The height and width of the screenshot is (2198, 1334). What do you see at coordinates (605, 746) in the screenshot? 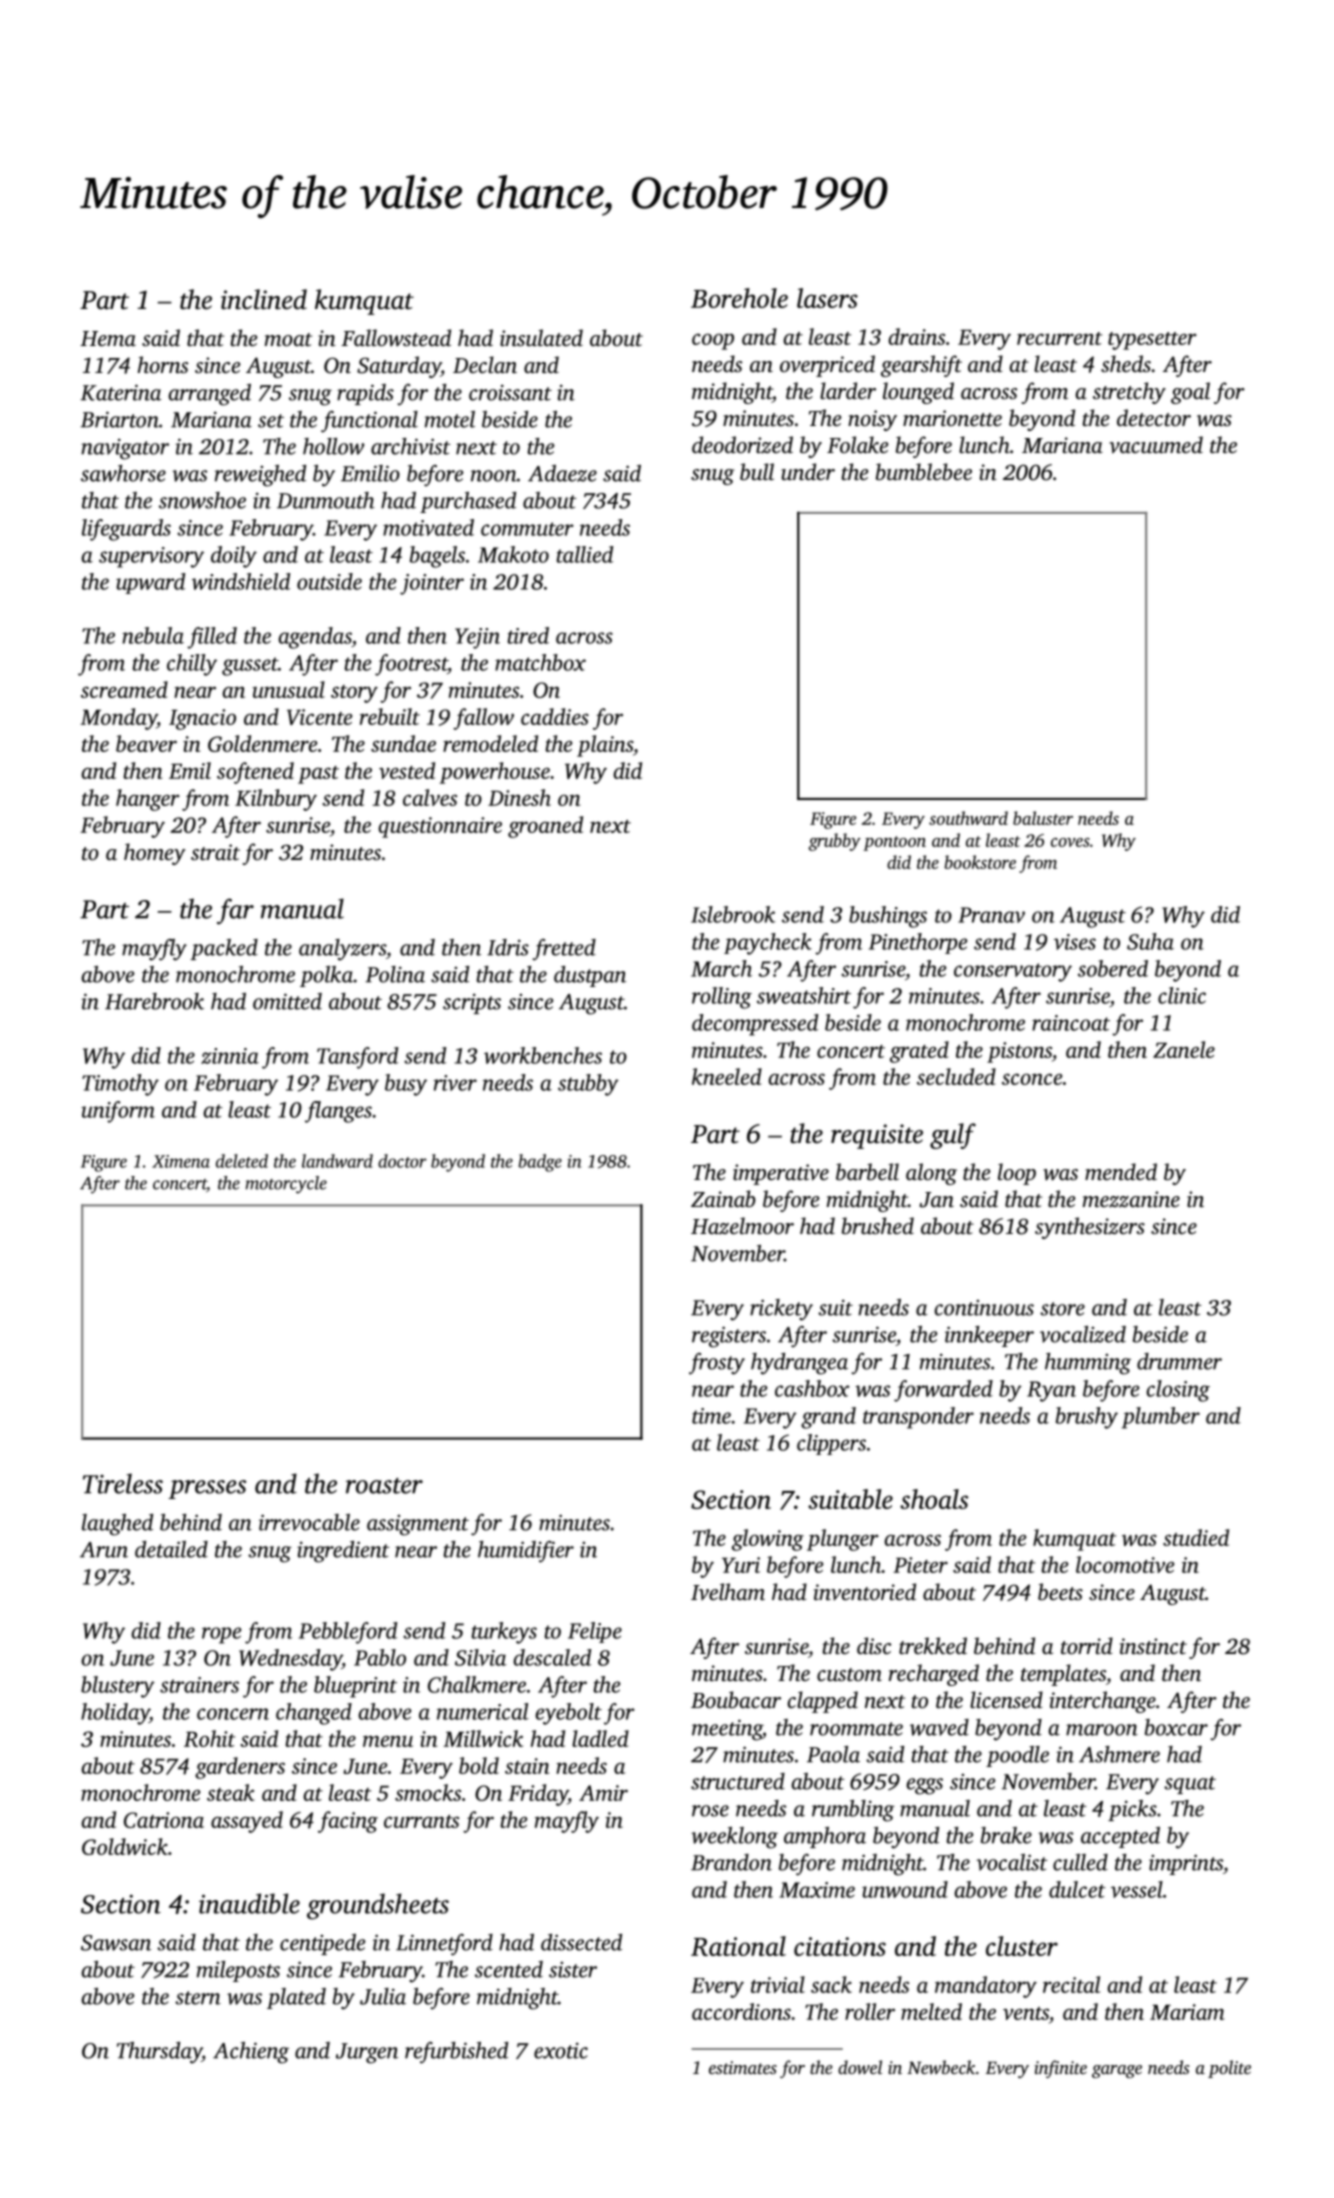
I see `plains` at bounding box center [605, 746].
